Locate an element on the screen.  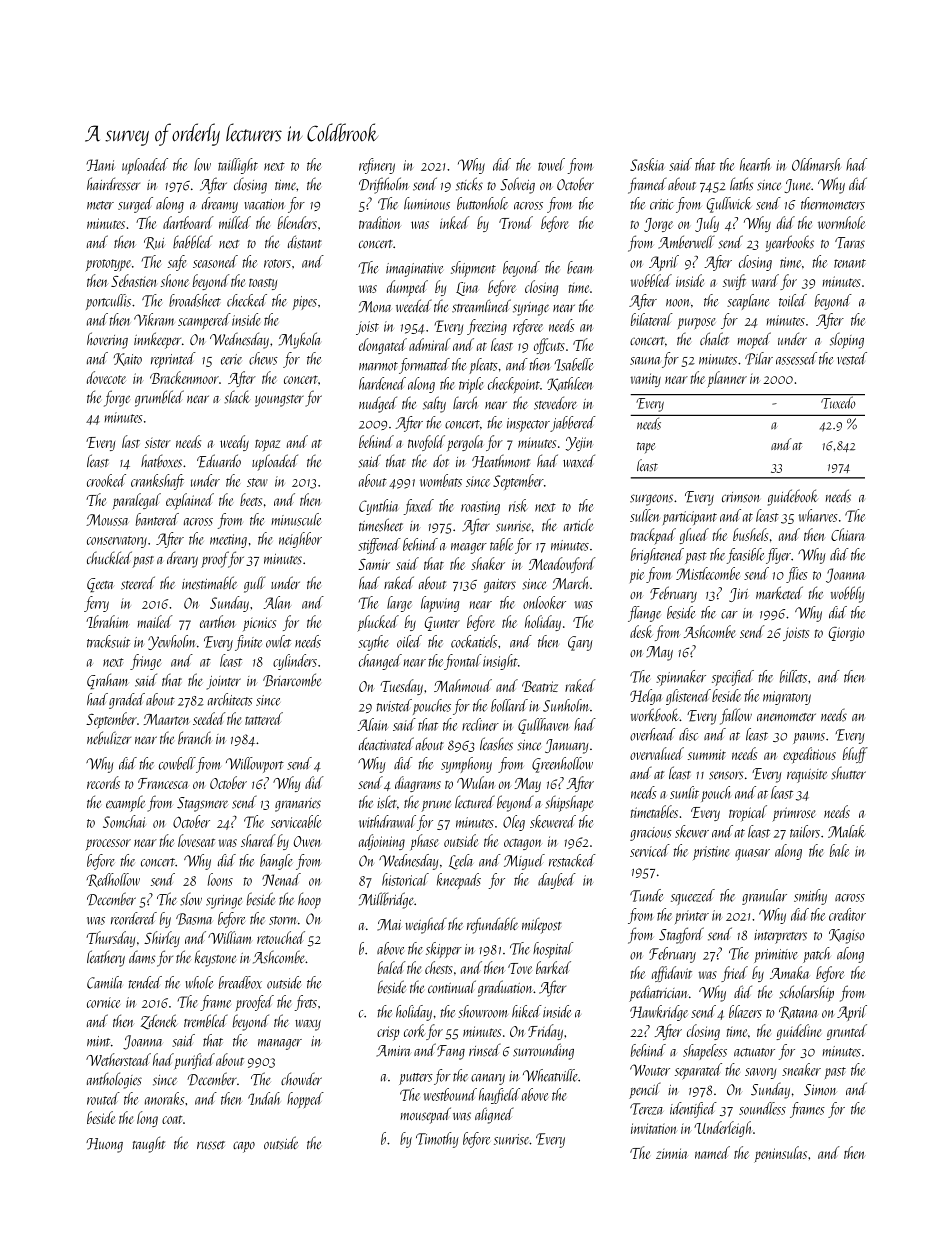
showroom is located at coordinates (483, 1011).
